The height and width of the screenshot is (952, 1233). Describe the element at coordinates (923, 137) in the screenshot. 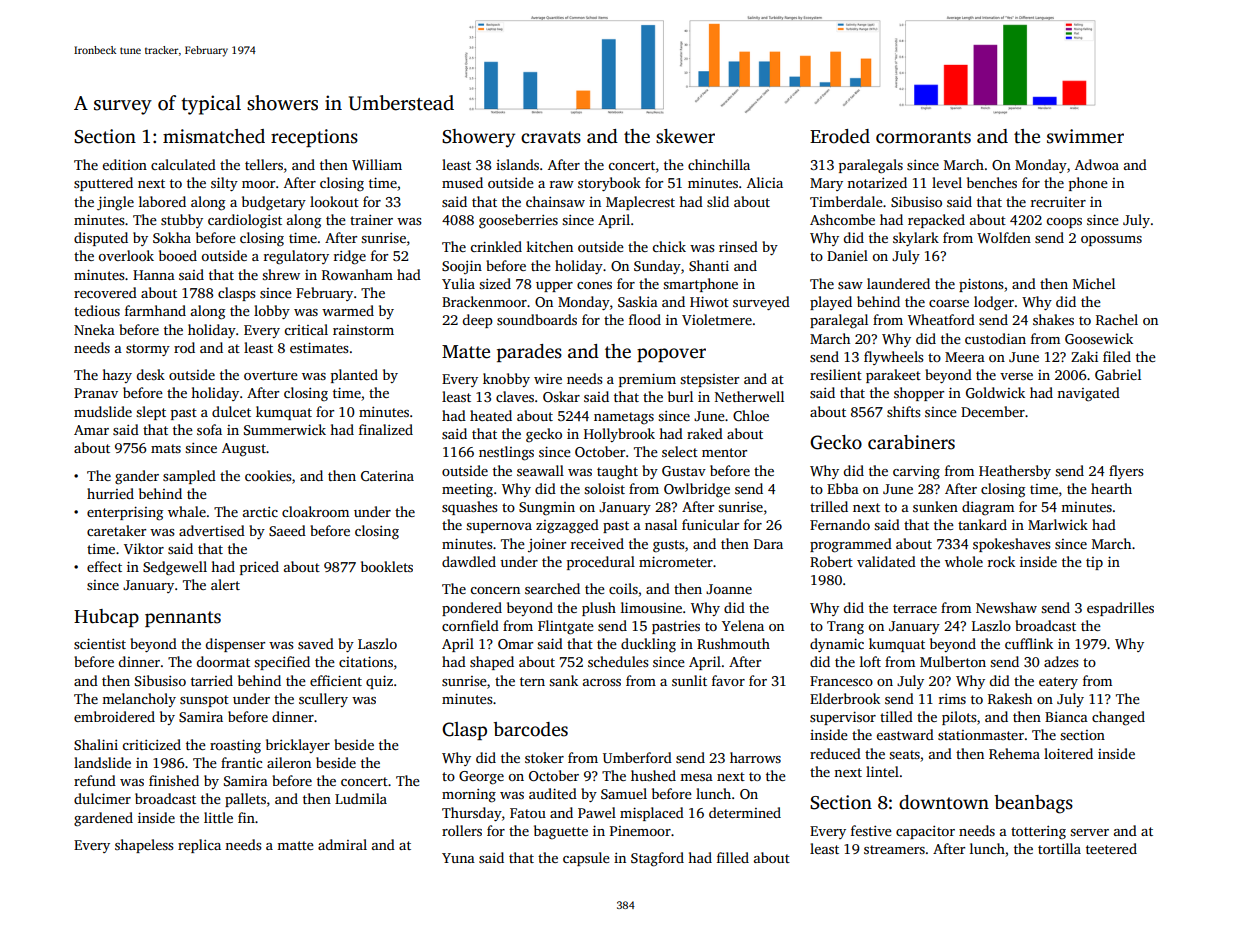

I see `cormorants` at that location.
